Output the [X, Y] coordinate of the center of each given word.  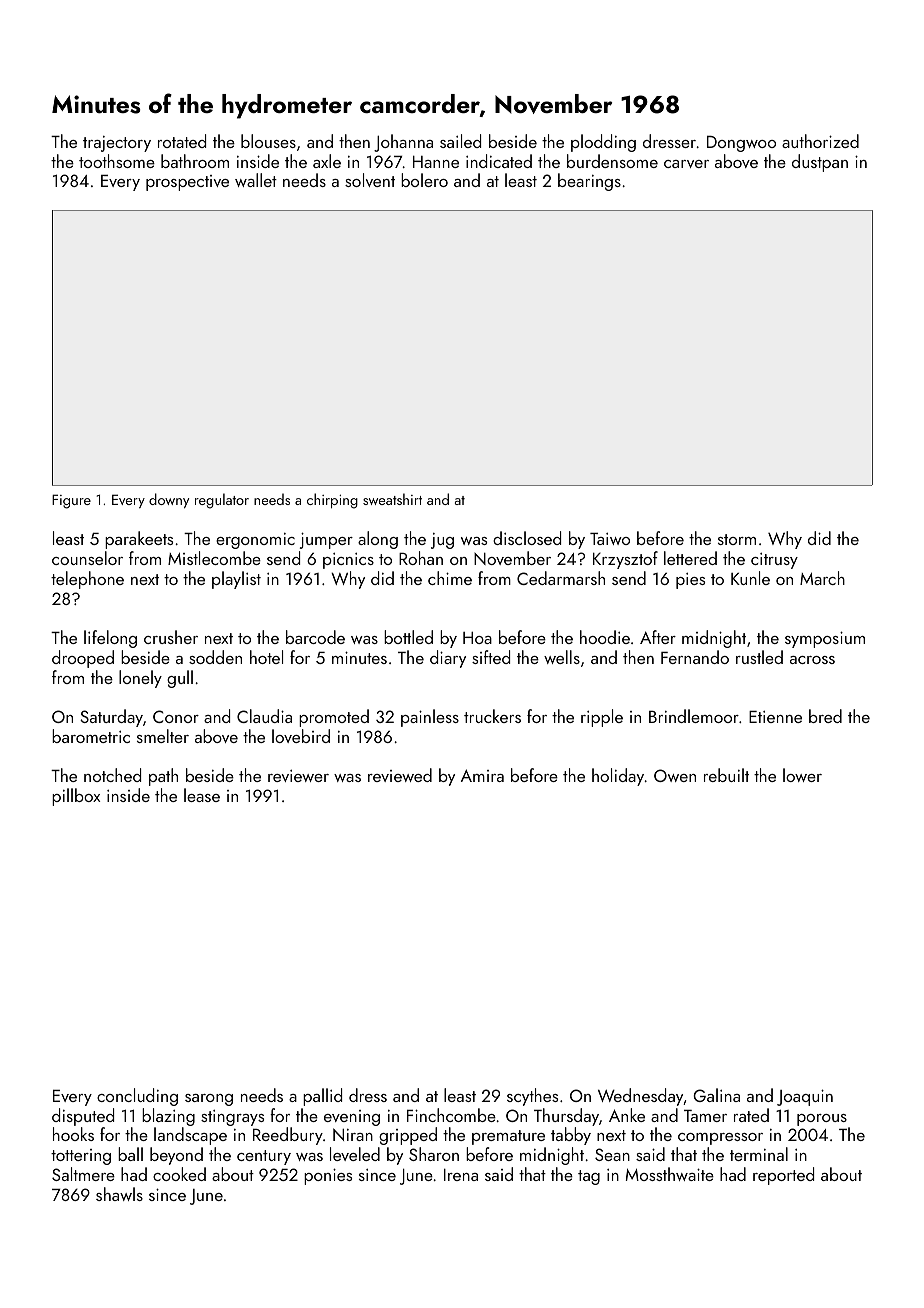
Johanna [403, 143]
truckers [492, 716]
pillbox [76, 797]
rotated [182, 141]
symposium [825, 639]
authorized [820, 141]
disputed [83, 1117]
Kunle [750, 578]
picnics [348, 561]
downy [169, 500]
